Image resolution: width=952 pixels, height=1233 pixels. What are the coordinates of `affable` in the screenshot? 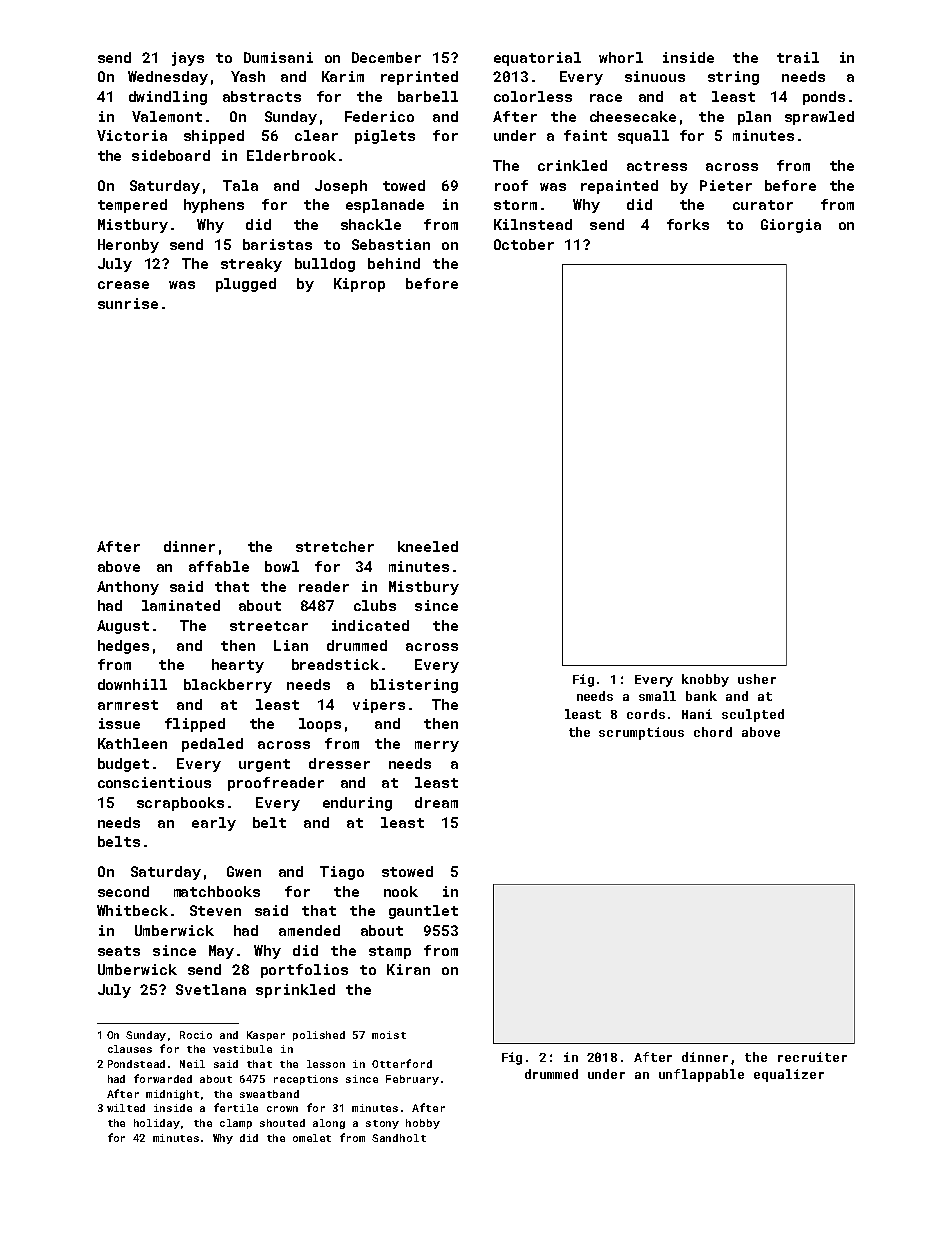 It's located at (219, 566).
